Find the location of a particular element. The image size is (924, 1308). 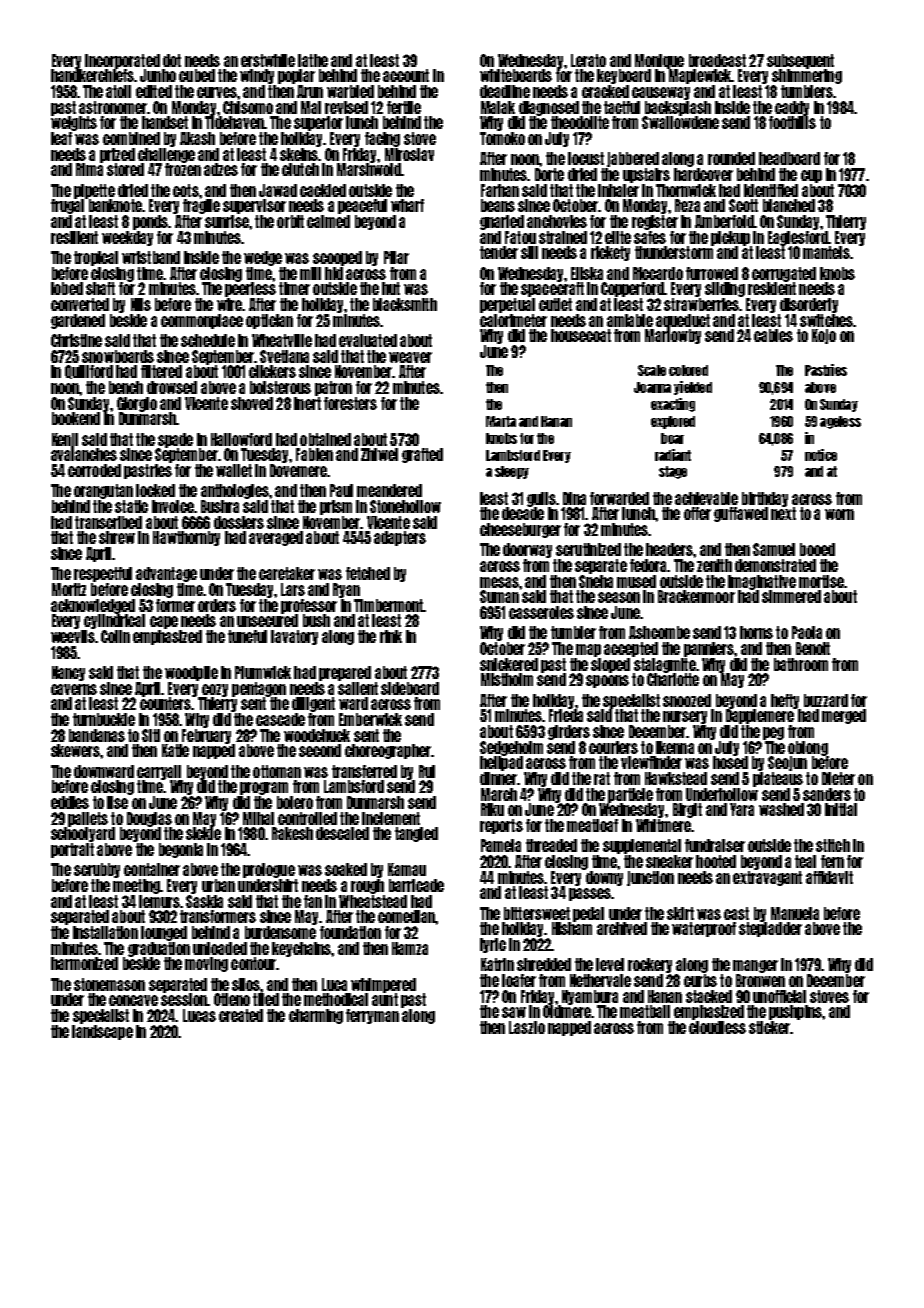

causeway is located at coordinates (661, 93).
